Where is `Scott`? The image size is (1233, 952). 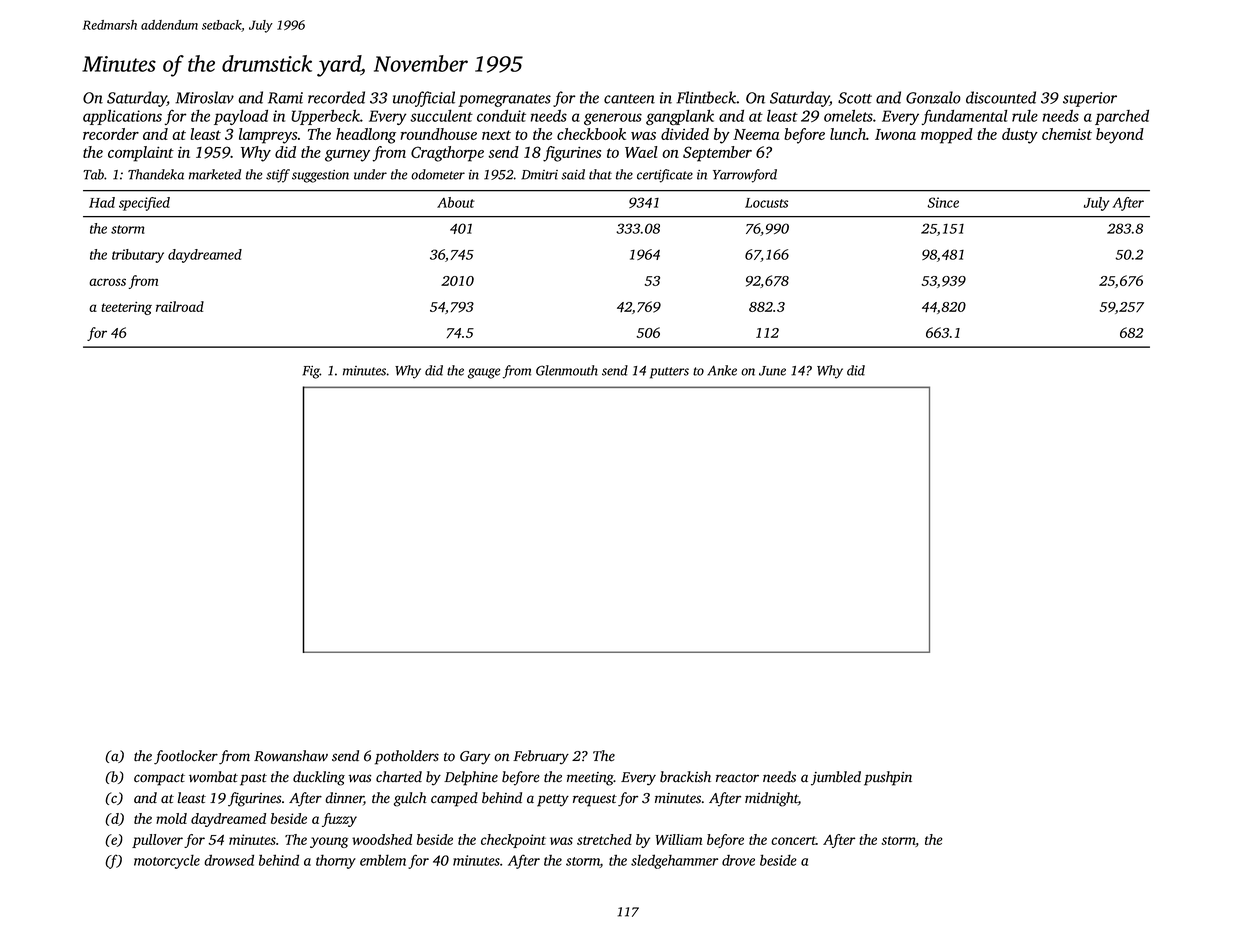
Scott is located at coordinates (855, 98).
